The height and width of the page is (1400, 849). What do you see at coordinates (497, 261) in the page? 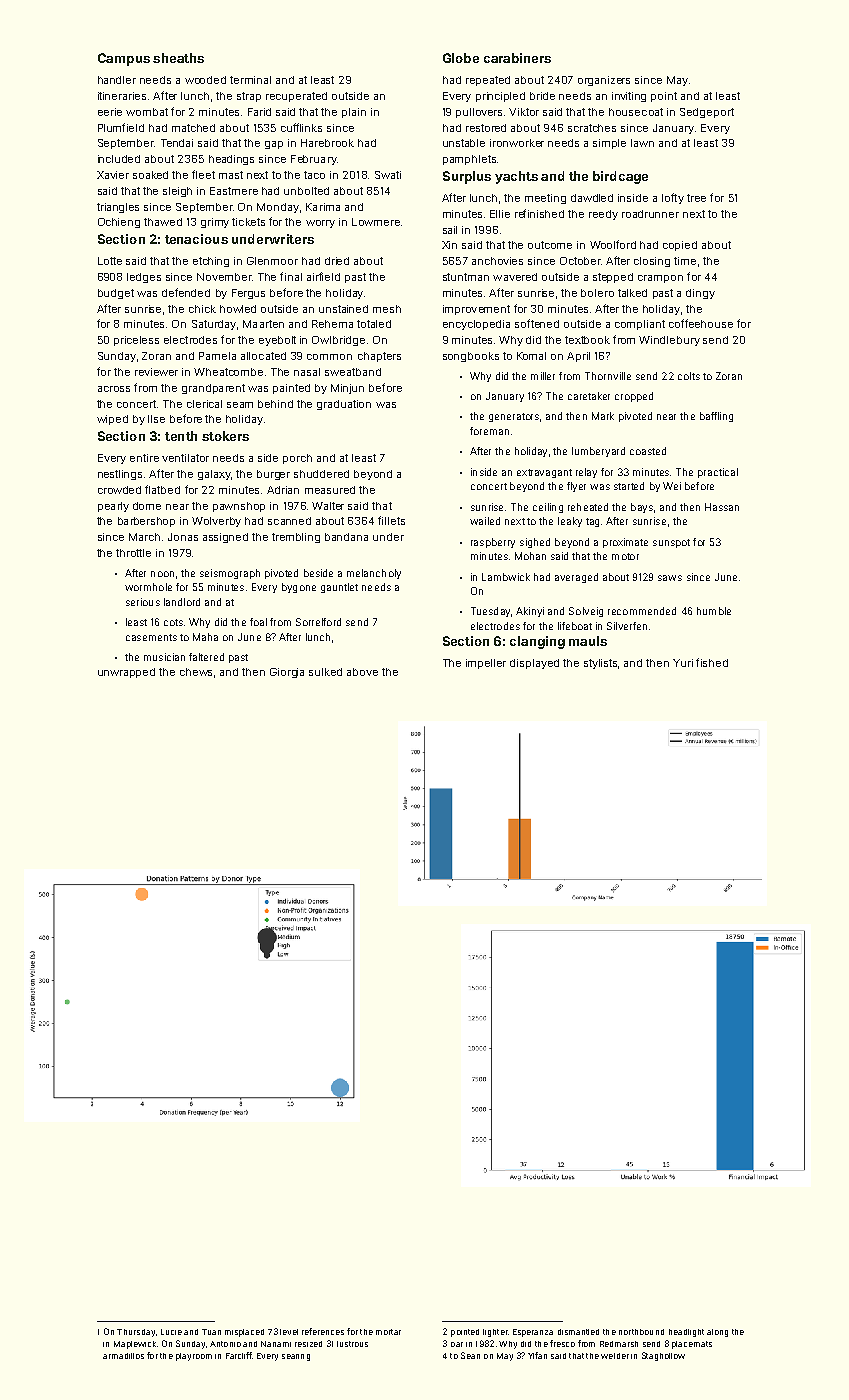
I see `anchovies` at bounding box center [497, 261].
